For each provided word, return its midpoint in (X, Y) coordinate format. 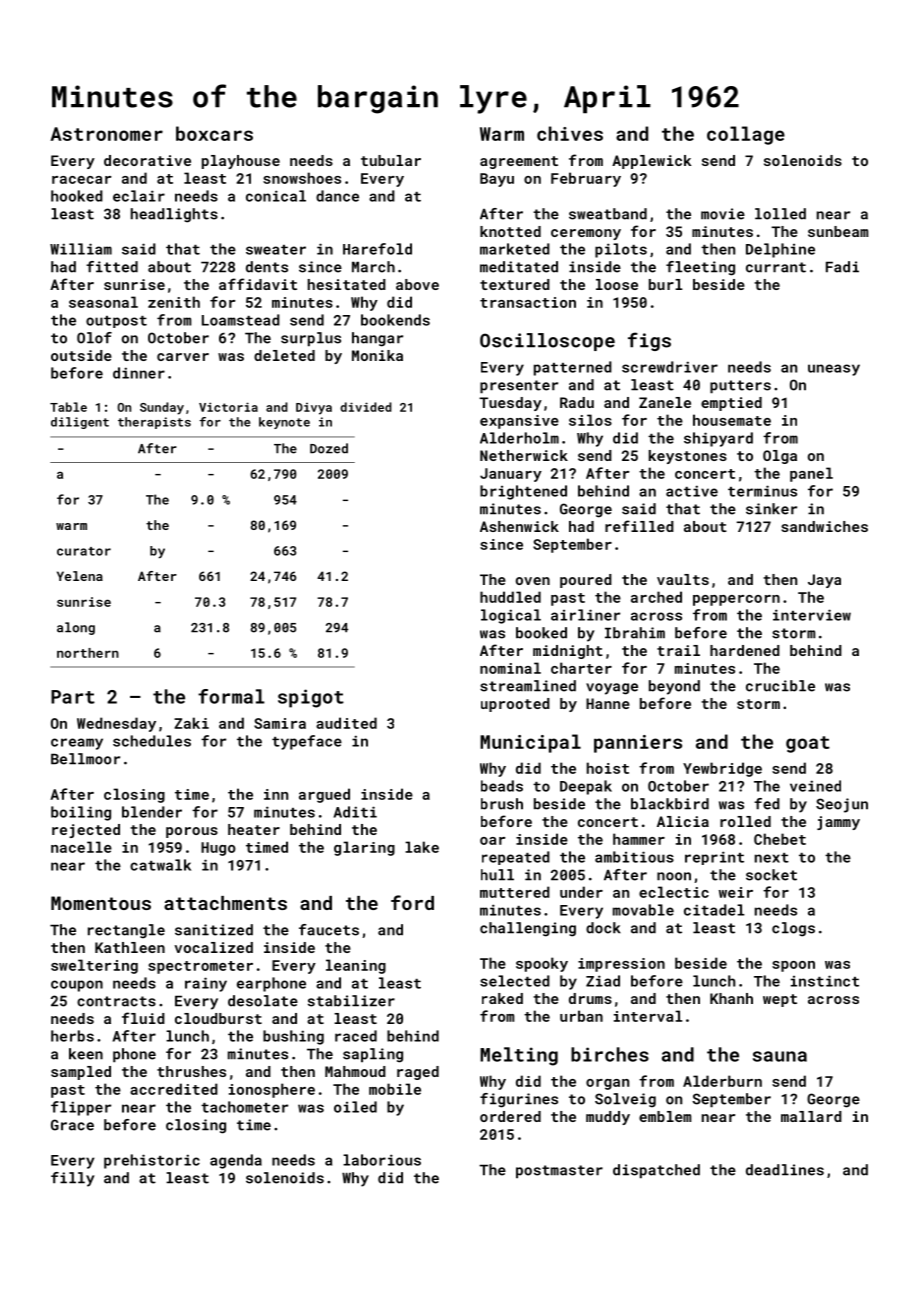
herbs (72, 1036)
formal (231, 696)
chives (570, 133)
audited (346, 723)
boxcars (214, 133)
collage (746, 135)
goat (808, 744)
